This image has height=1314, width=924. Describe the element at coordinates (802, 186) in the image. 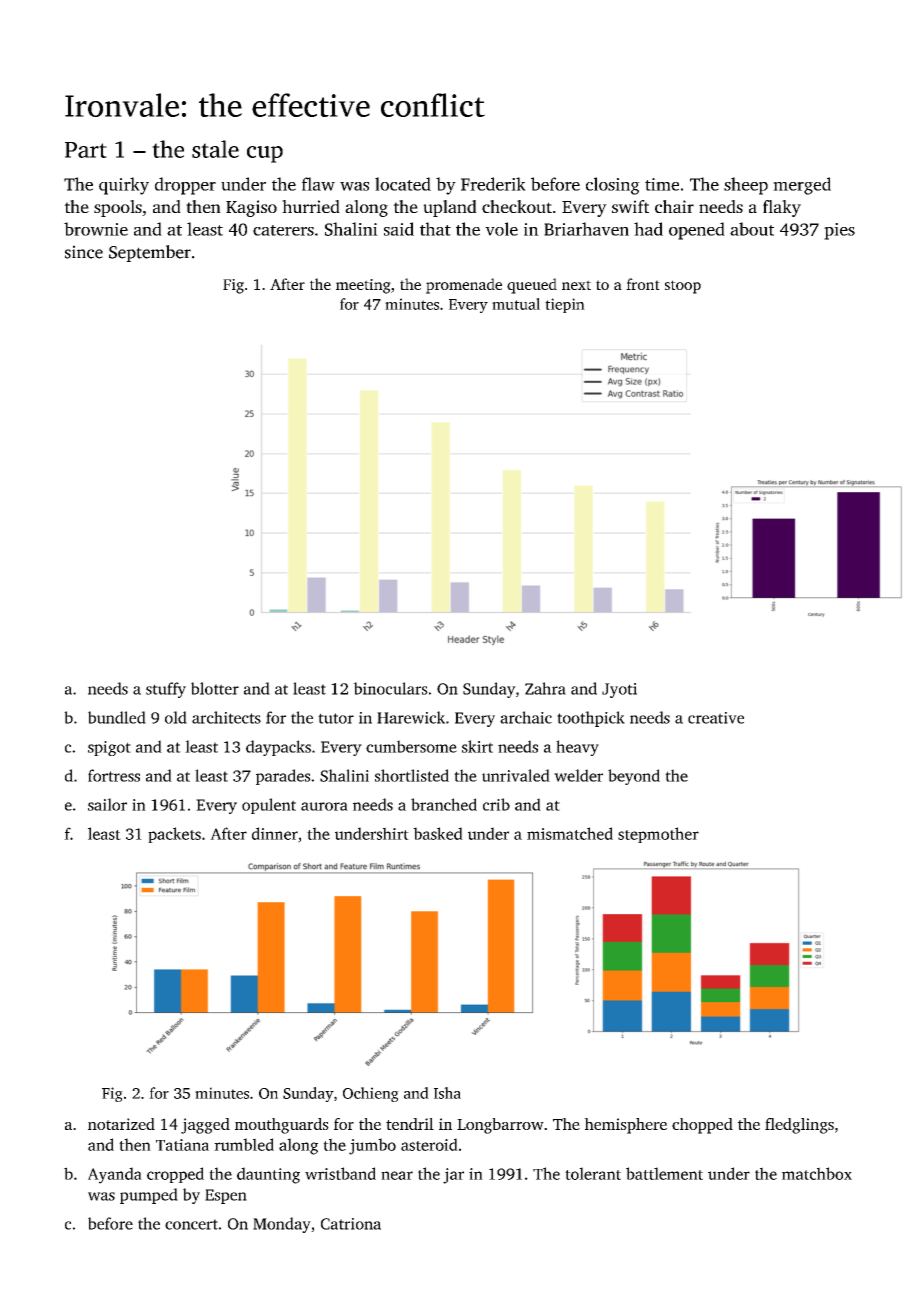

I see `merged` at that location.
